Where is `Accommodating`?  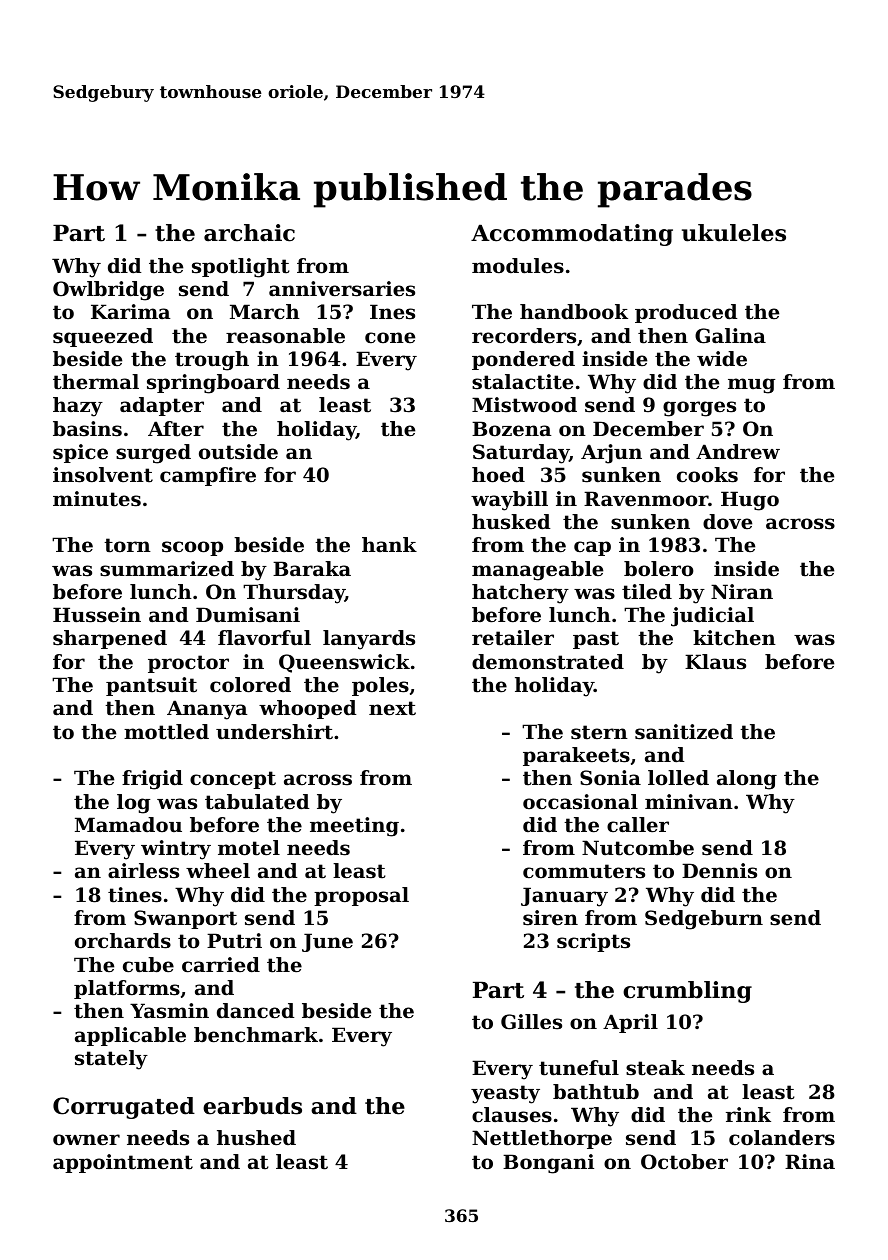 Accommodating is located at coordinates (572, 235).
